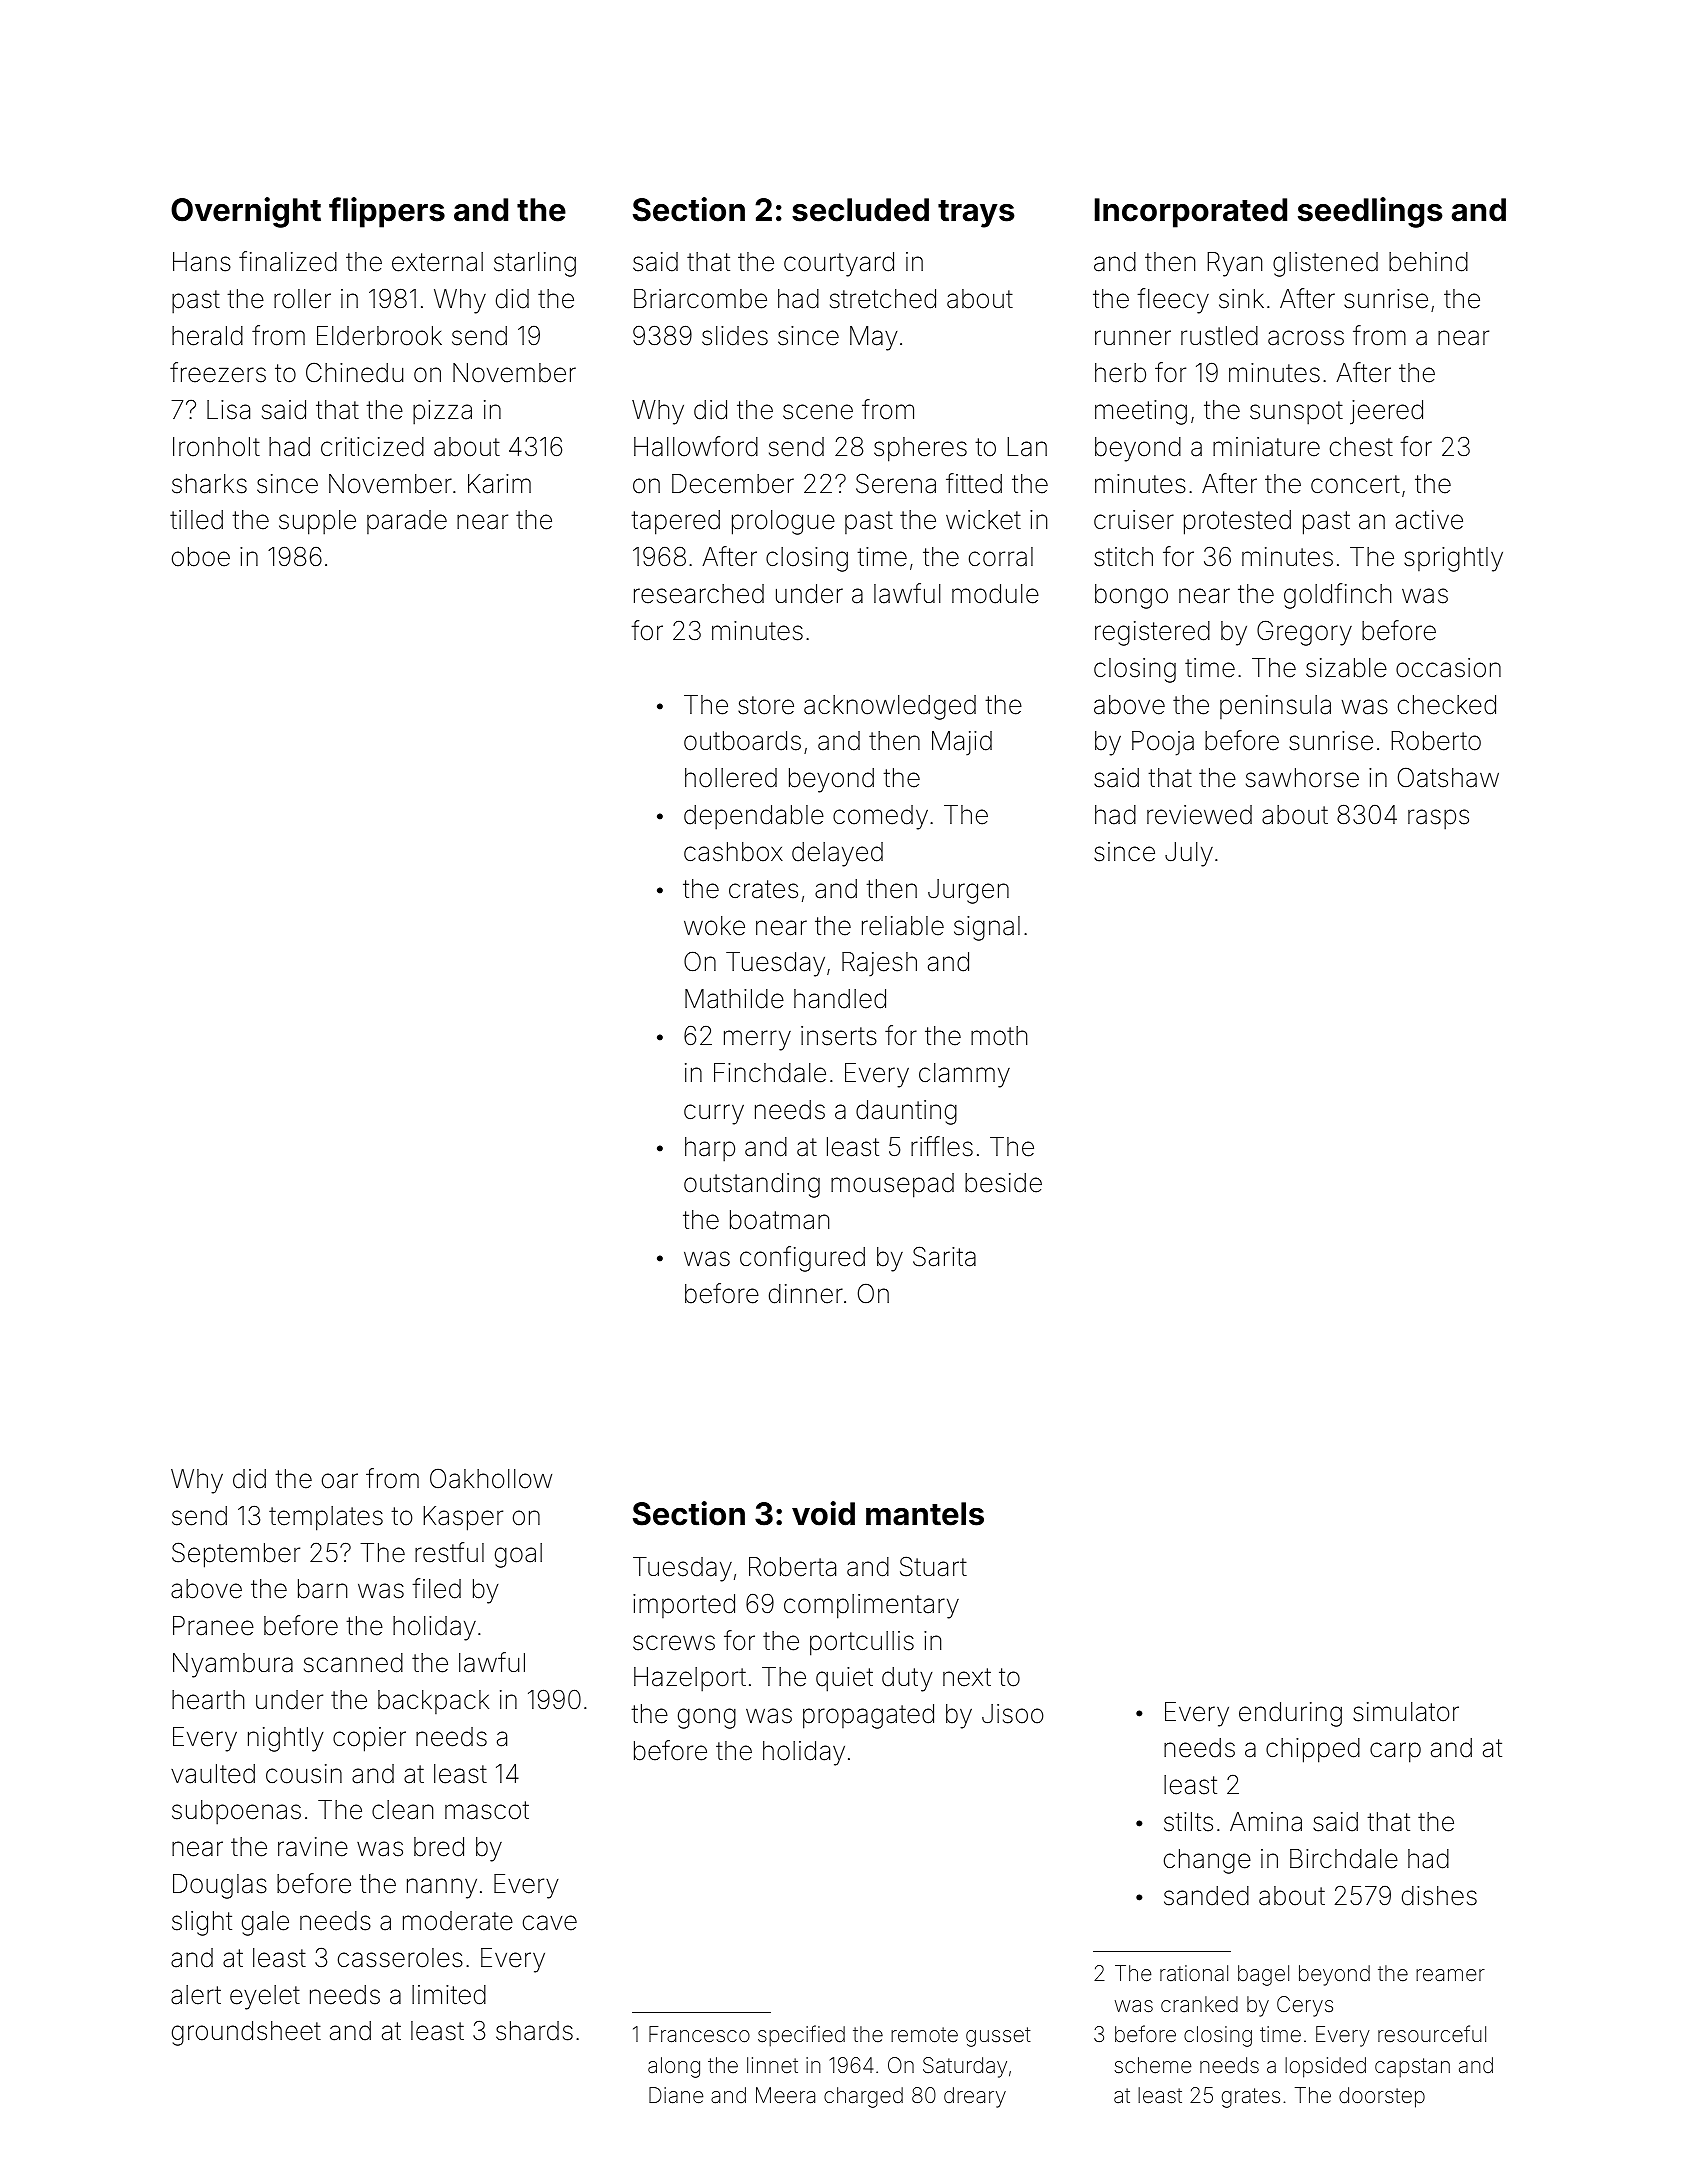 This page has height=2178, width=1683. I want to click on criticized, so click(372, 447).
